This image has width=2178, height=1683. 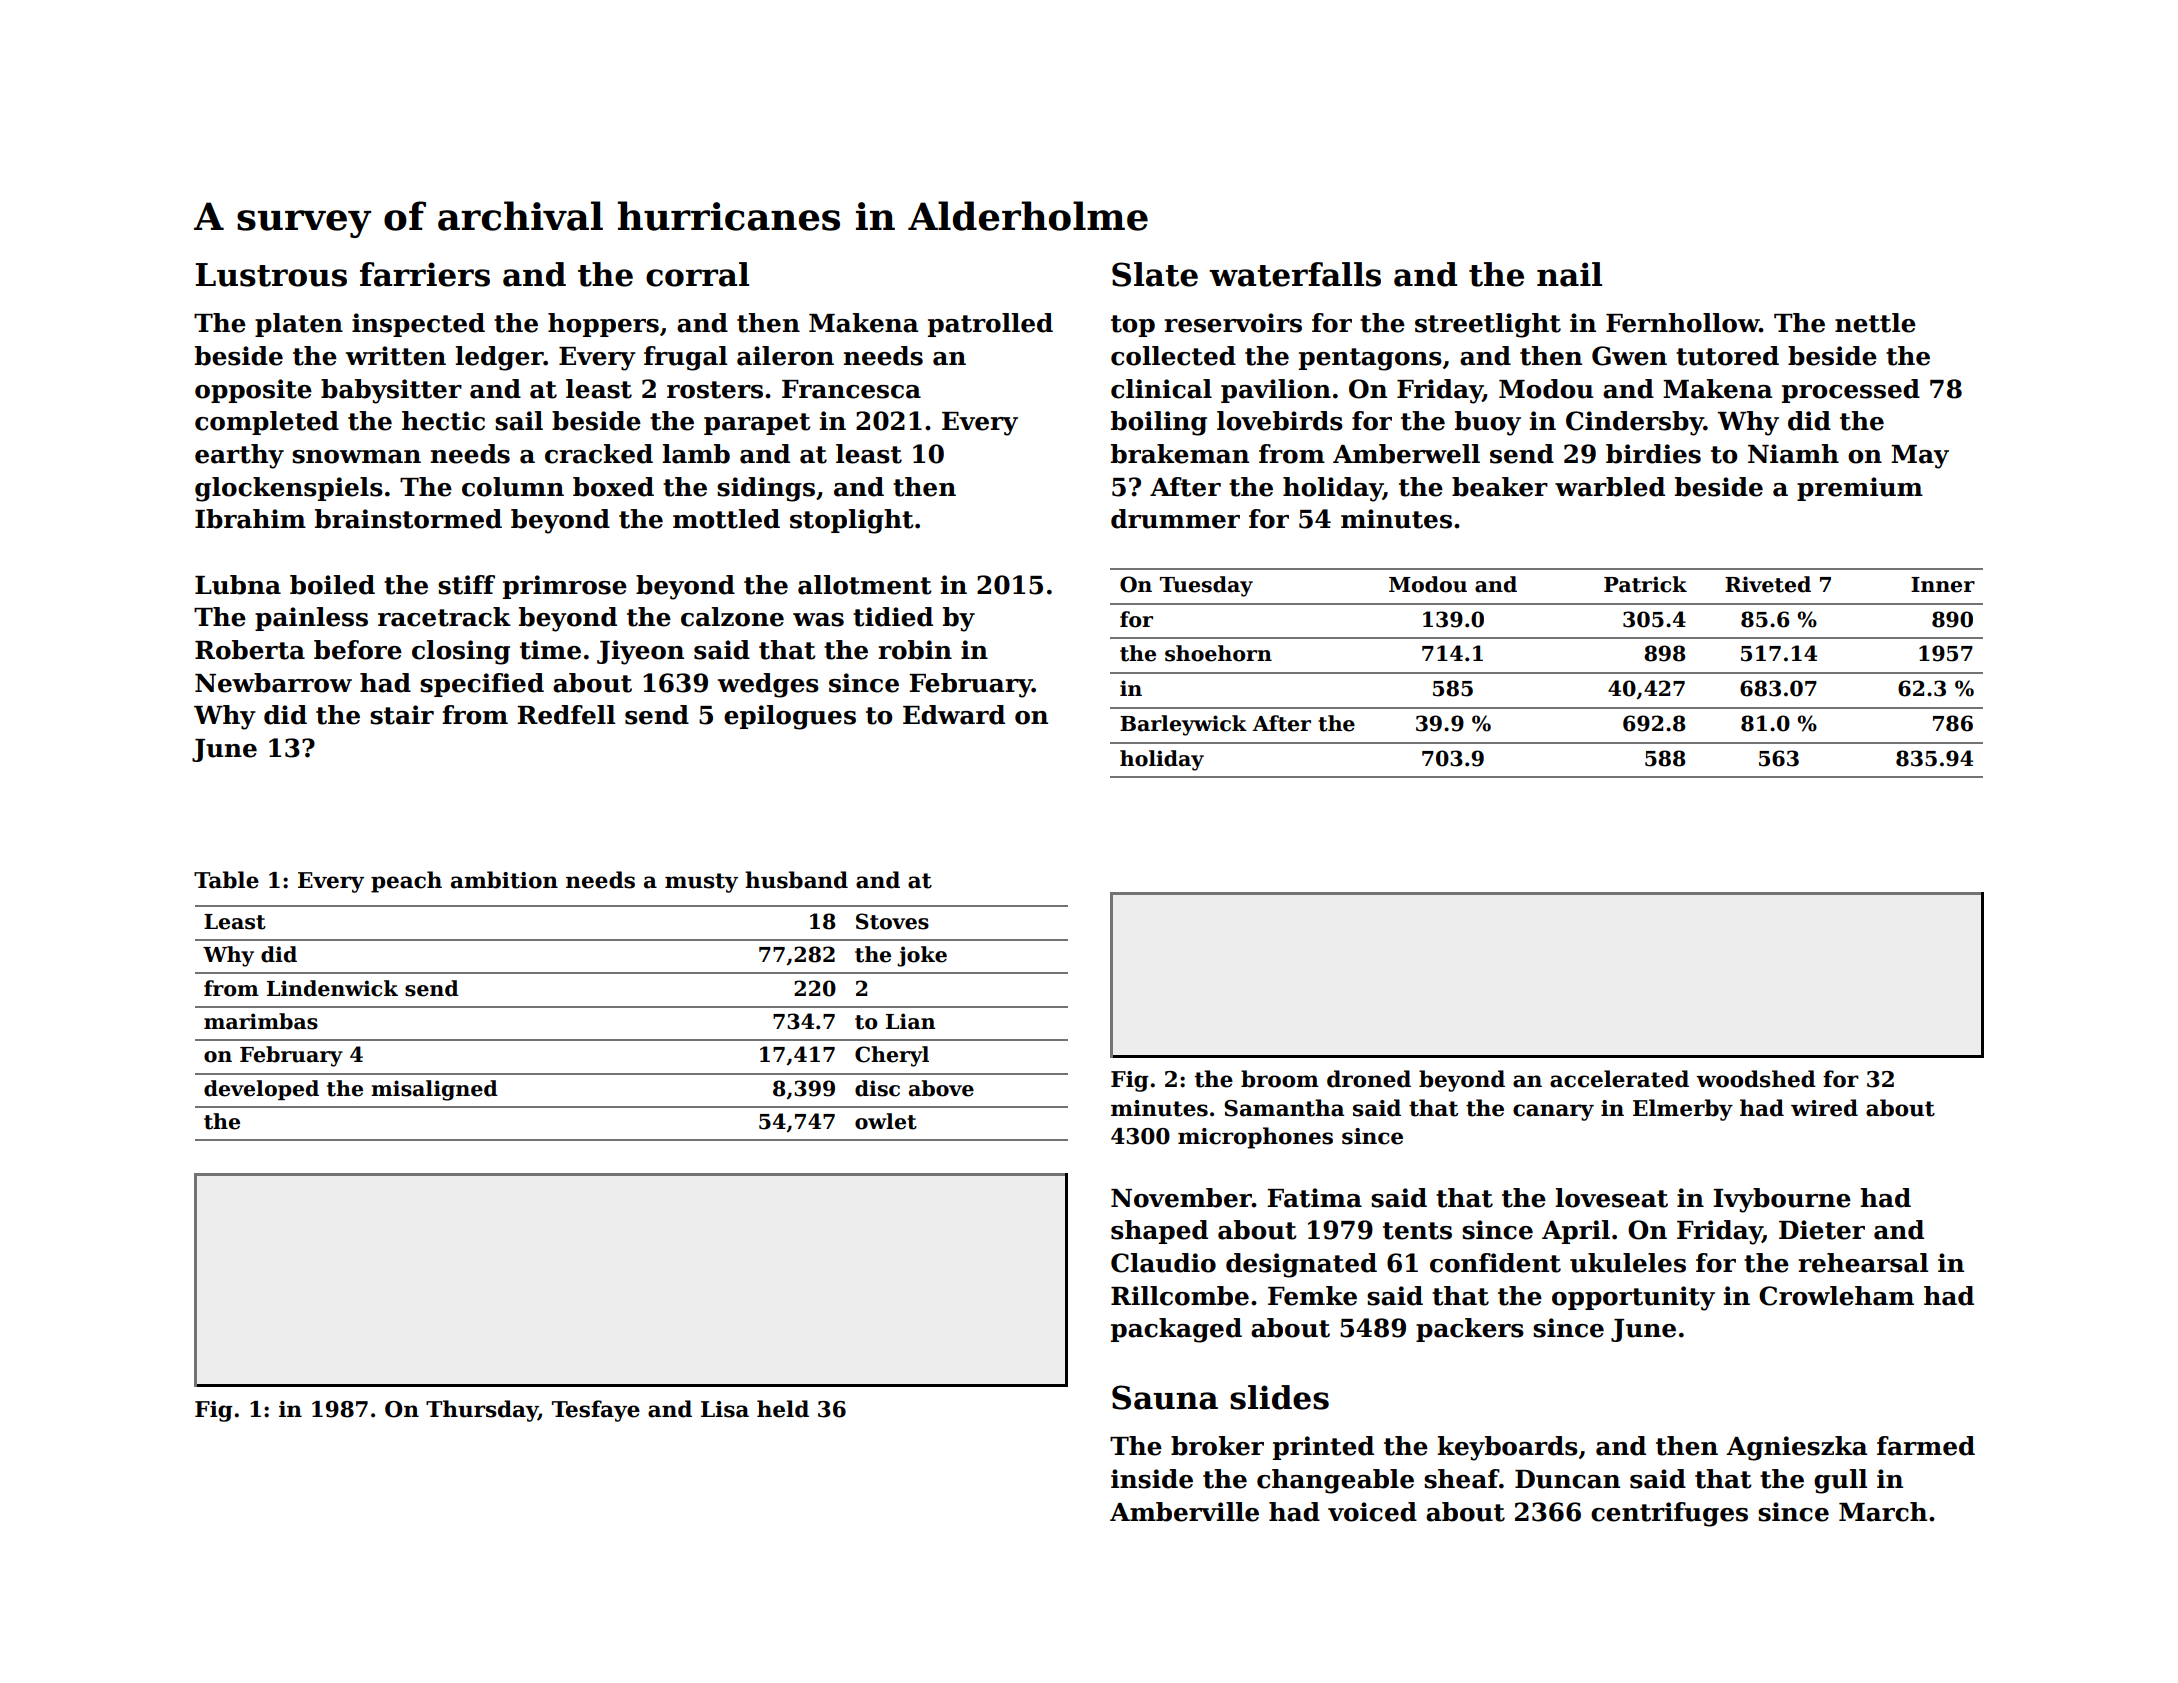 What do you see at coordinates (1161, 389) in the image?
I see `clinical` at bounding box center [1161, 389].
